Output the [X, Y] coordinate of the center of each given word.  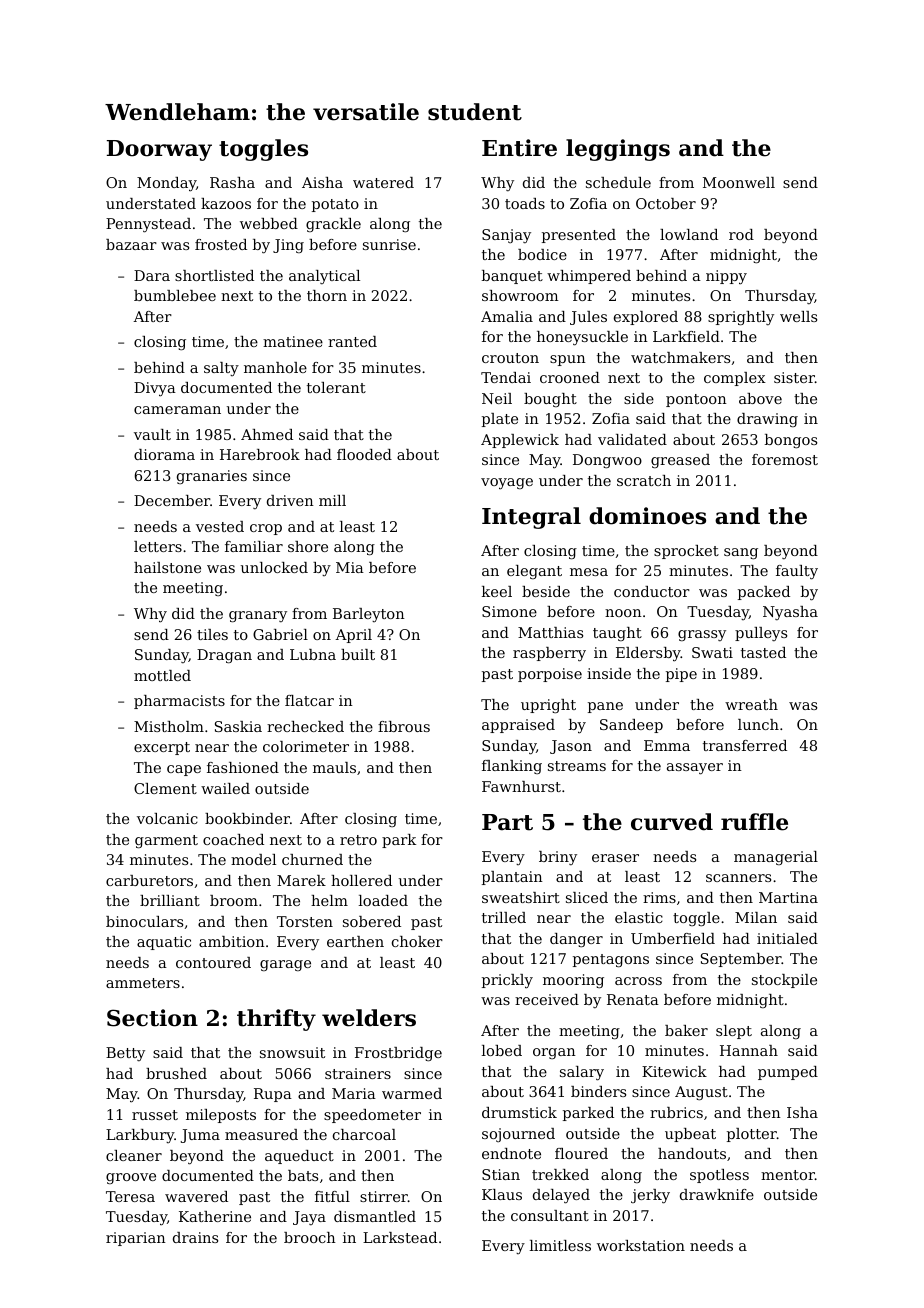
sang [741, 554]
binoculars [144, 921]
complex [735, 379]
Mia [350, 567]
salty [221, 369]
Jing [288, 246]
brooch [310, 1237]
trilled [504, 917]
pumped [788, 1073]
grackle [333, 225]
